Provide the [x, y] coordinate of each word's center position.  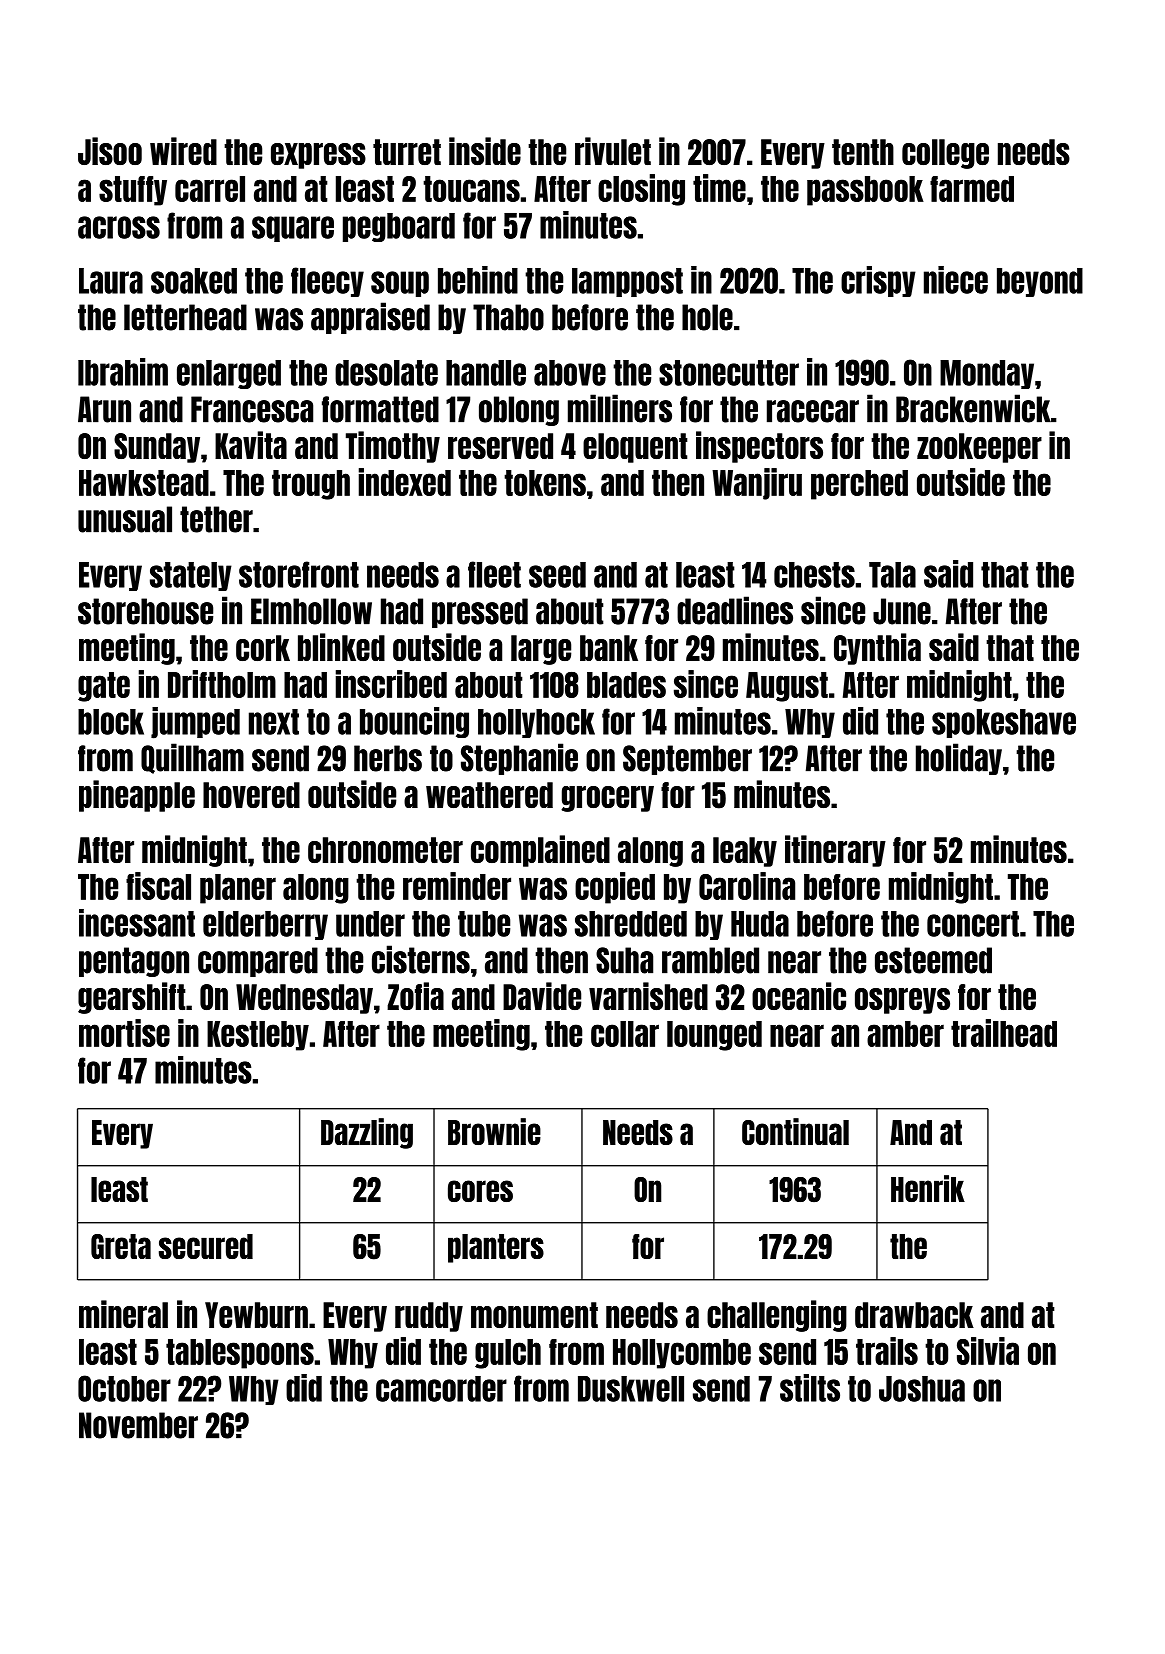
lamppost [627, 282]
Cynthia [877, 649]
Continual [795, 1131]
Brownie [494, 1131]
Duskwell [631, 1389]
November [138, 1425]
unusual [125, 519]
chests [814, 575]
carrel [210, 189]
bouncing [414, 722]
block [111, 722]
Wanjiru [757, 484]
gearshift [132, 998]
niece [956, 280]
